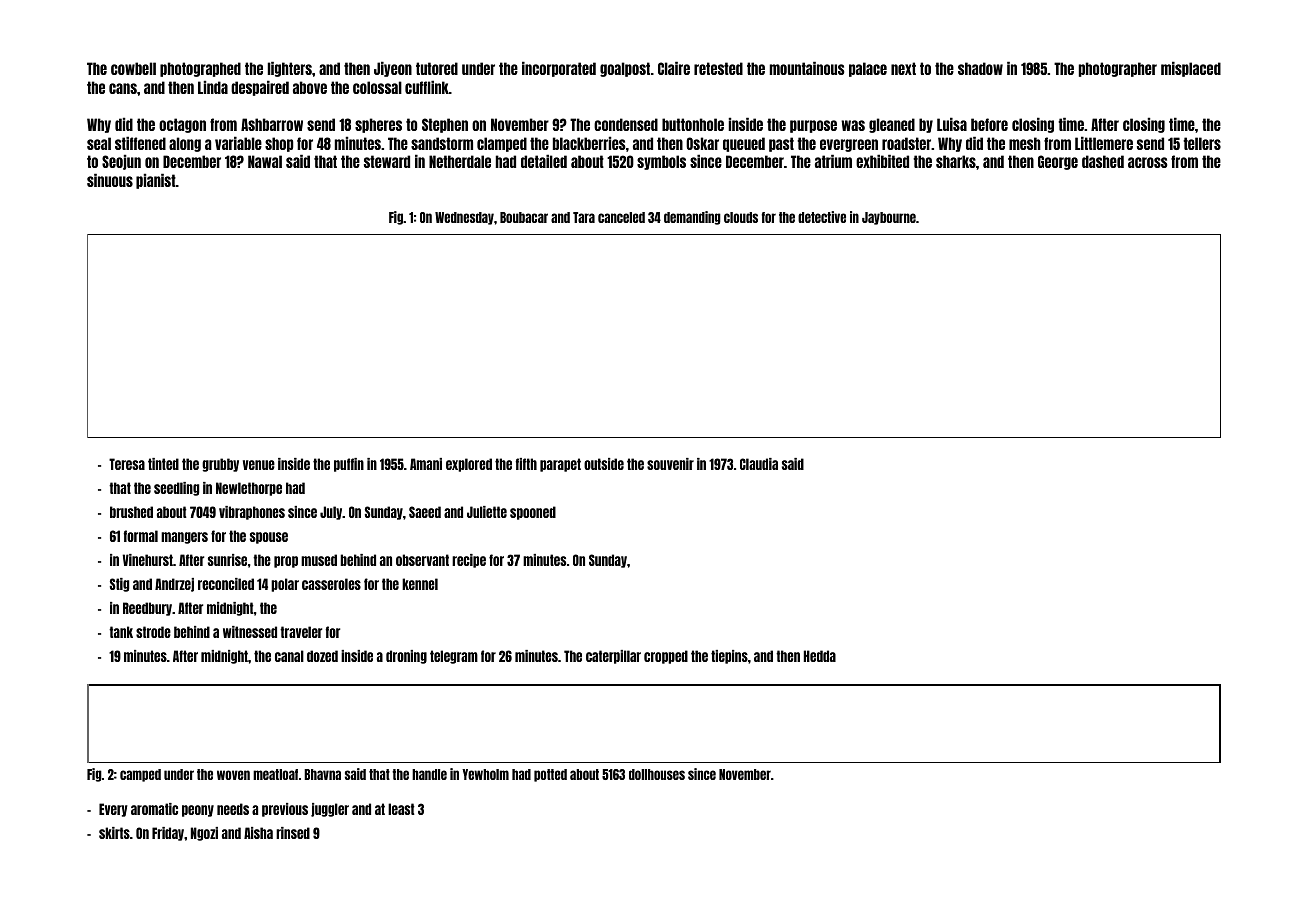 The width and height of the document is (1308, 924). I want to click on parapet, so click(560, 465).
